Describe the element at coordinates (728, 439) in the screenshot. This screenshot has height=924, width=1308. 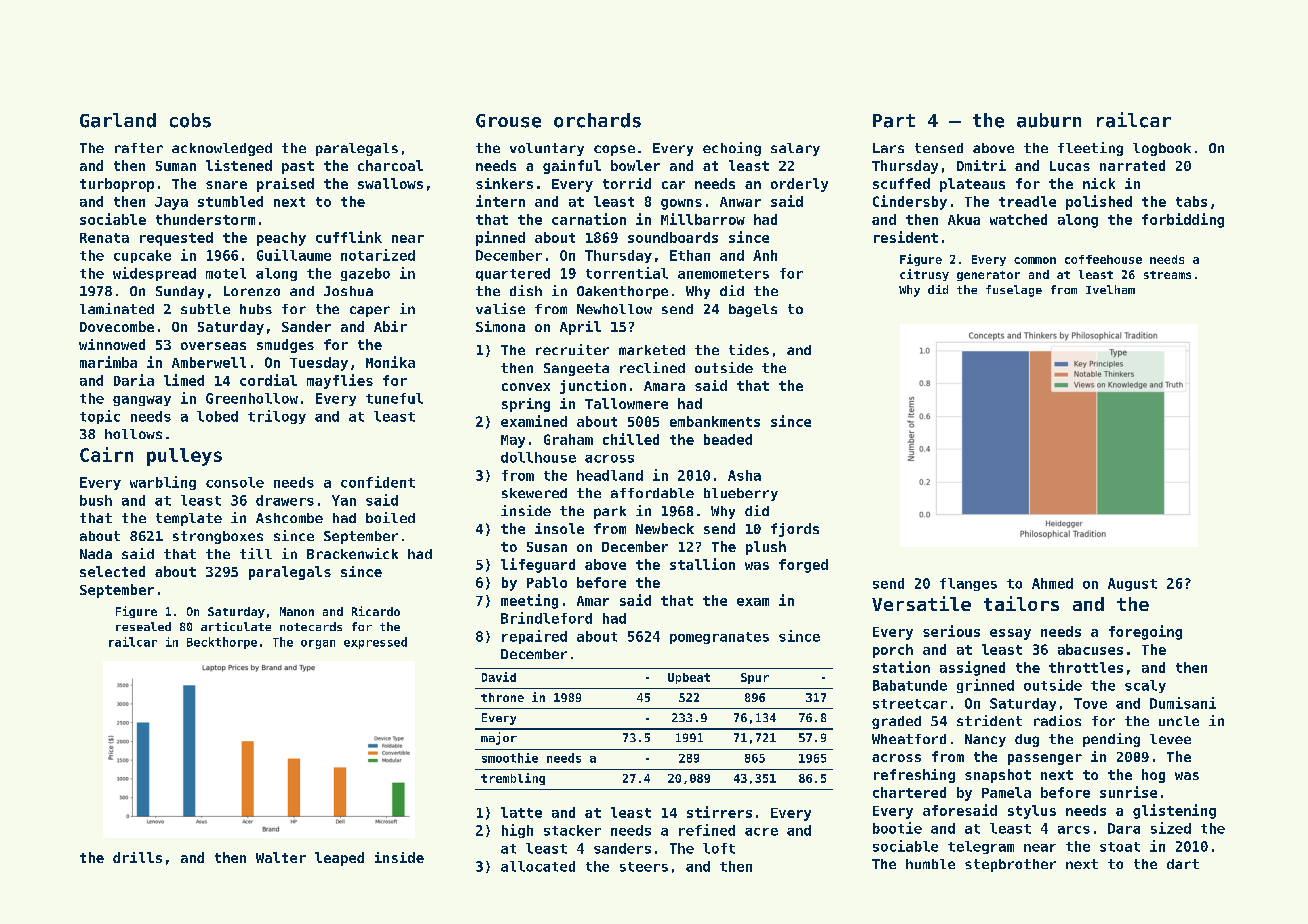
I see `beaded` at that location.
